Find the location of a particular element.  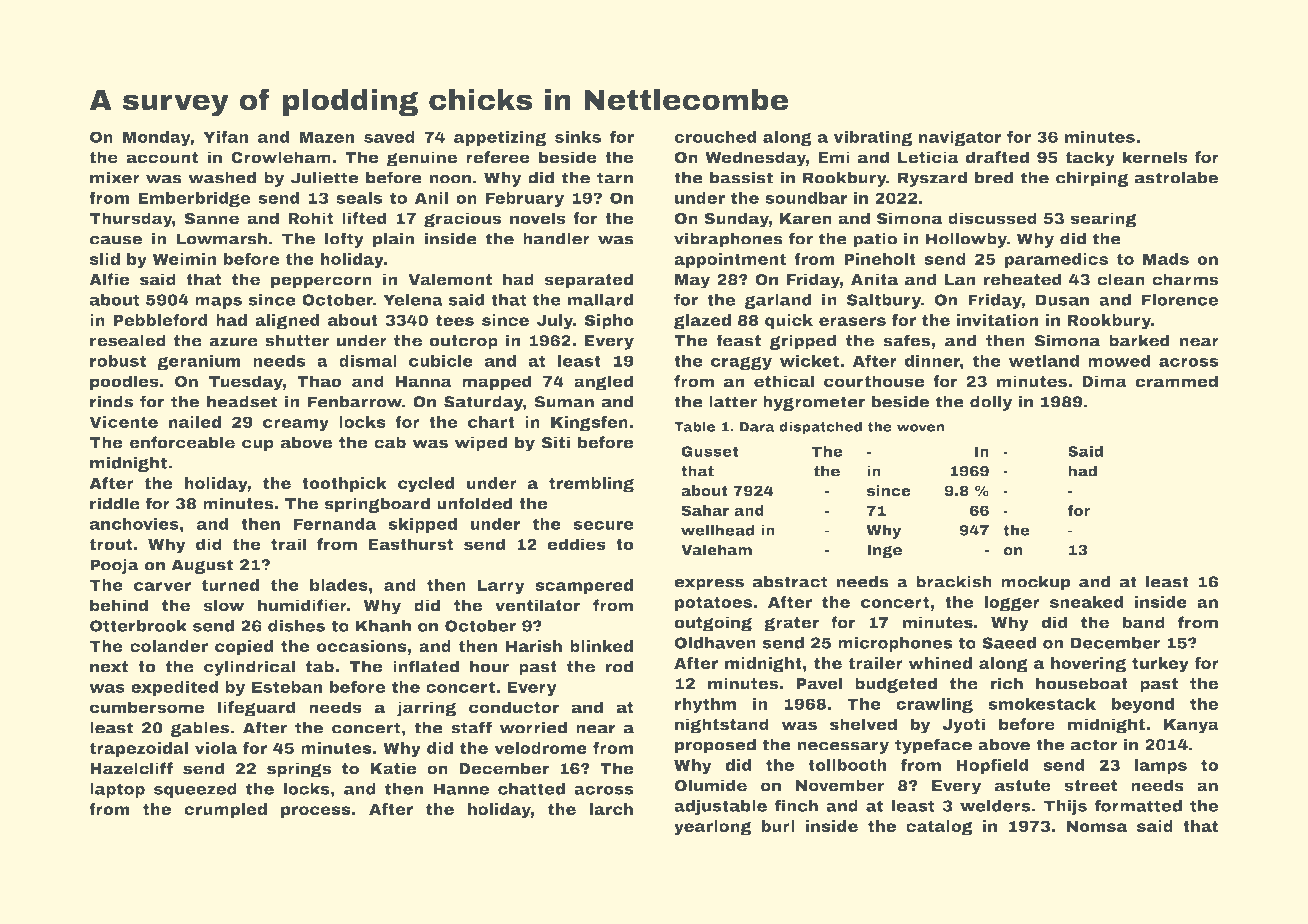

rhythm is located at coordinates (705, 705).
